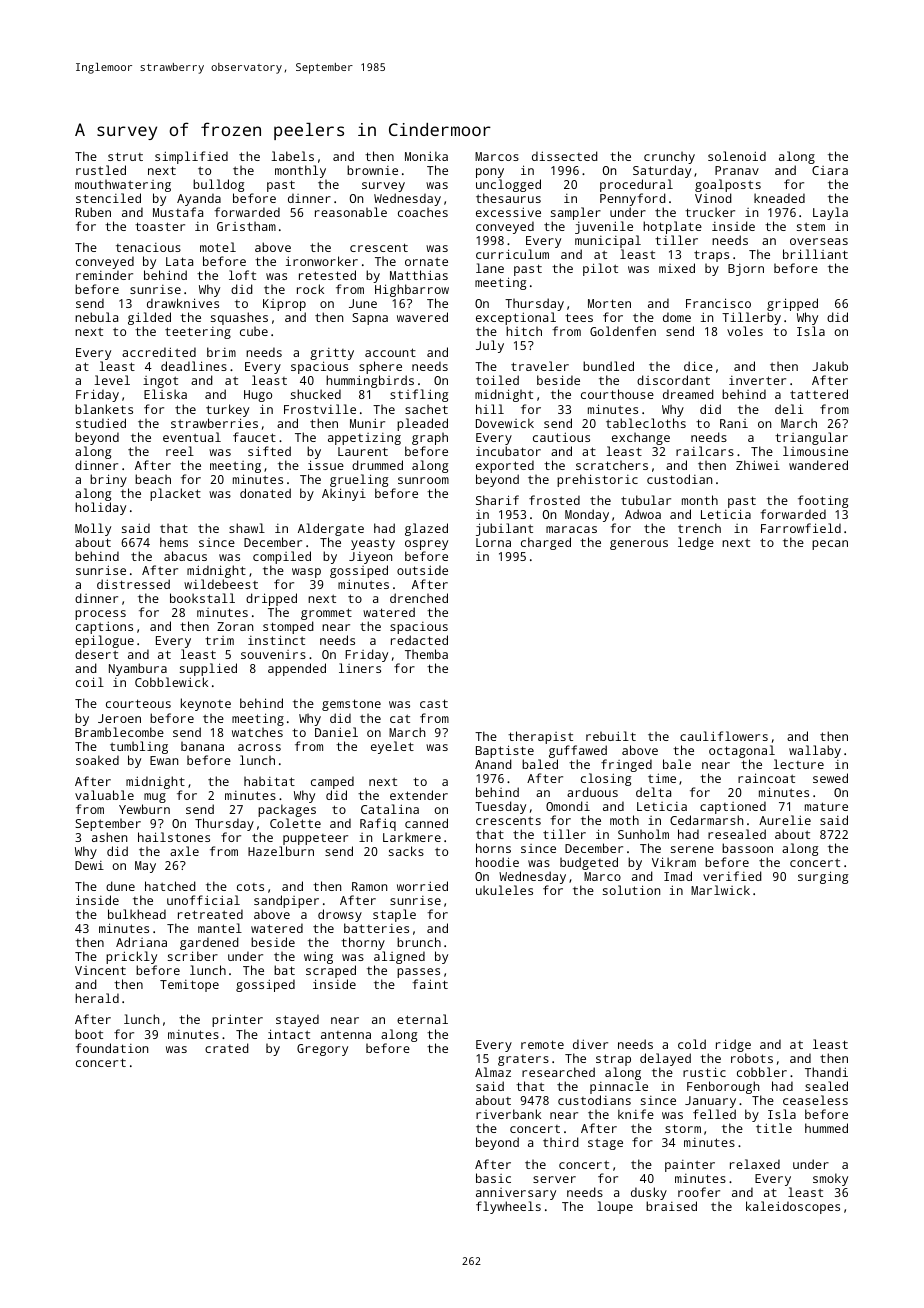 This screenshot has height=1308, width=924. What do you see at coordinates (97, 998) in the screenshot?
I see `herald` at bounding box center [97, 998].
